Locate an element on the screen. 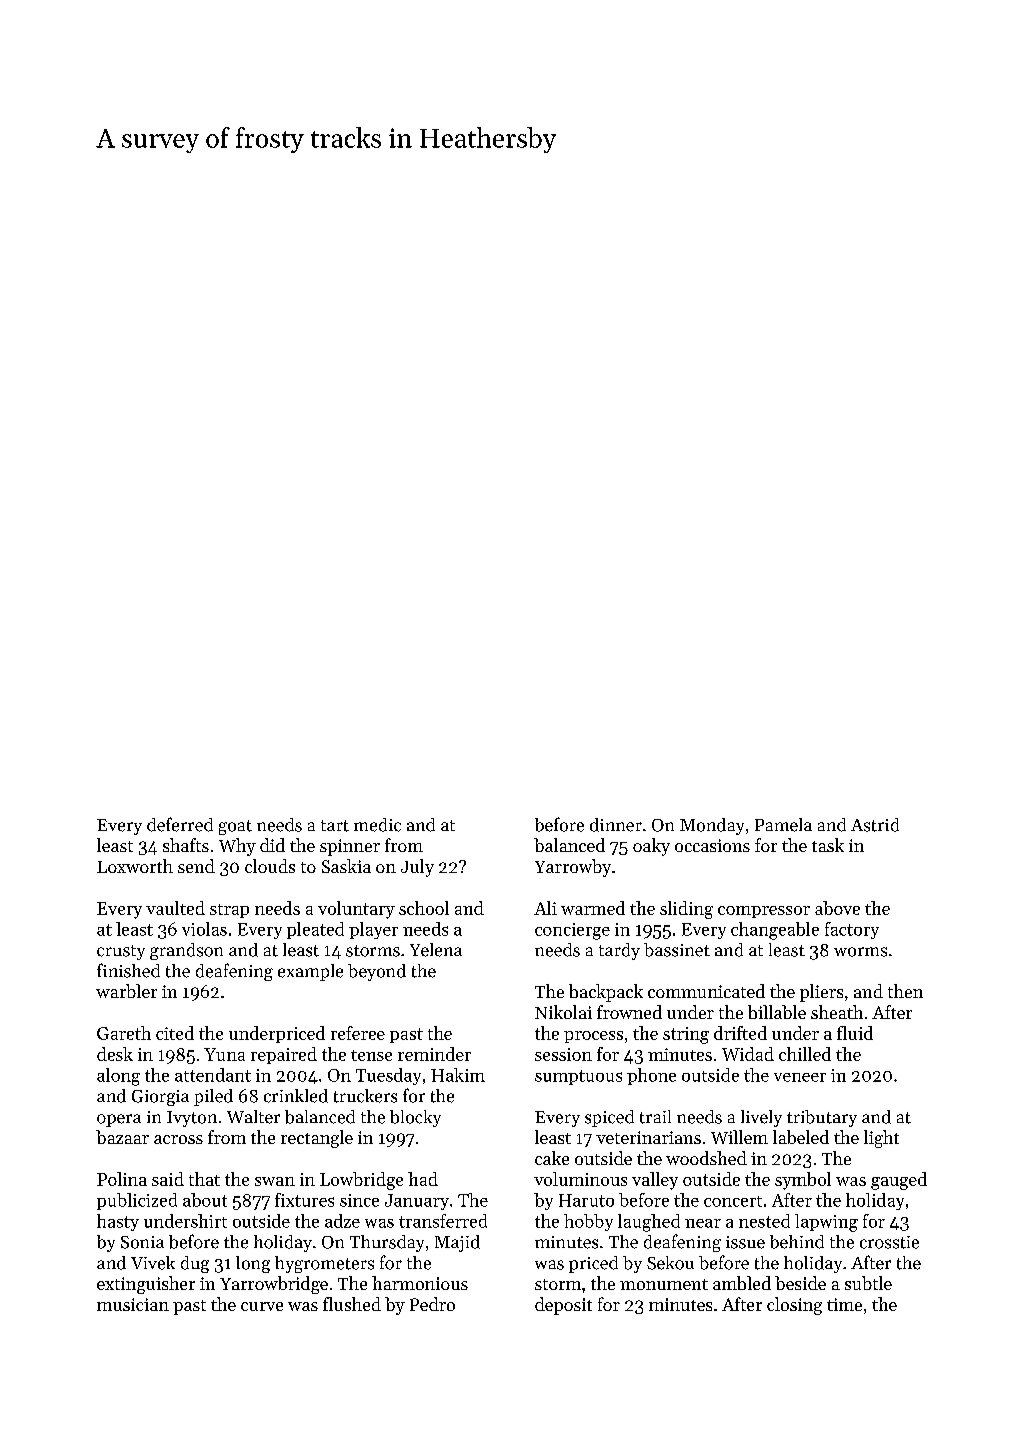  occasions is located at coordinates (712, 845).
